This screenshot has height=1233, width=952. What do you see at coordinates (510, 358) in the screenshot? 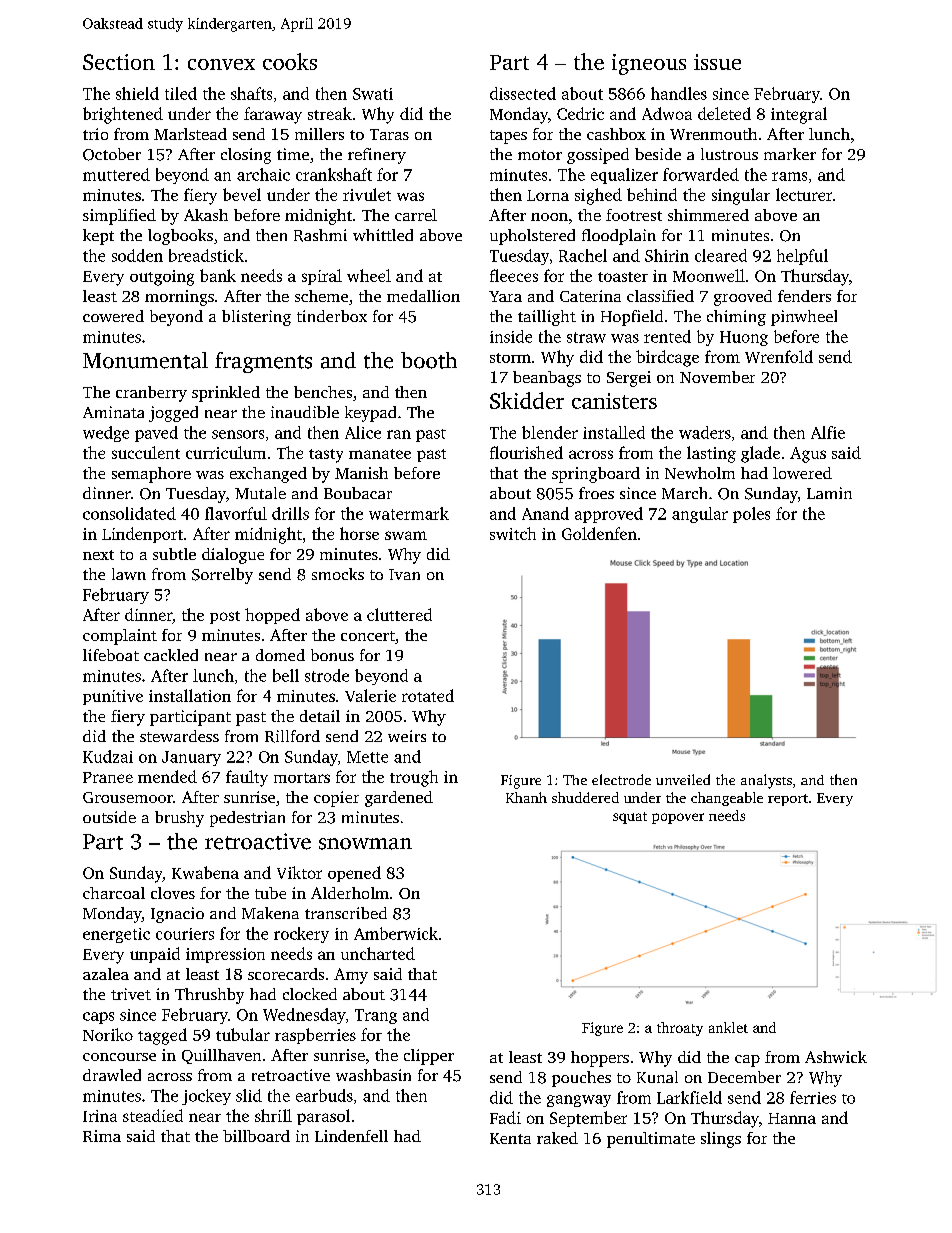
I see `storm` at bounding box center [510, 358].
